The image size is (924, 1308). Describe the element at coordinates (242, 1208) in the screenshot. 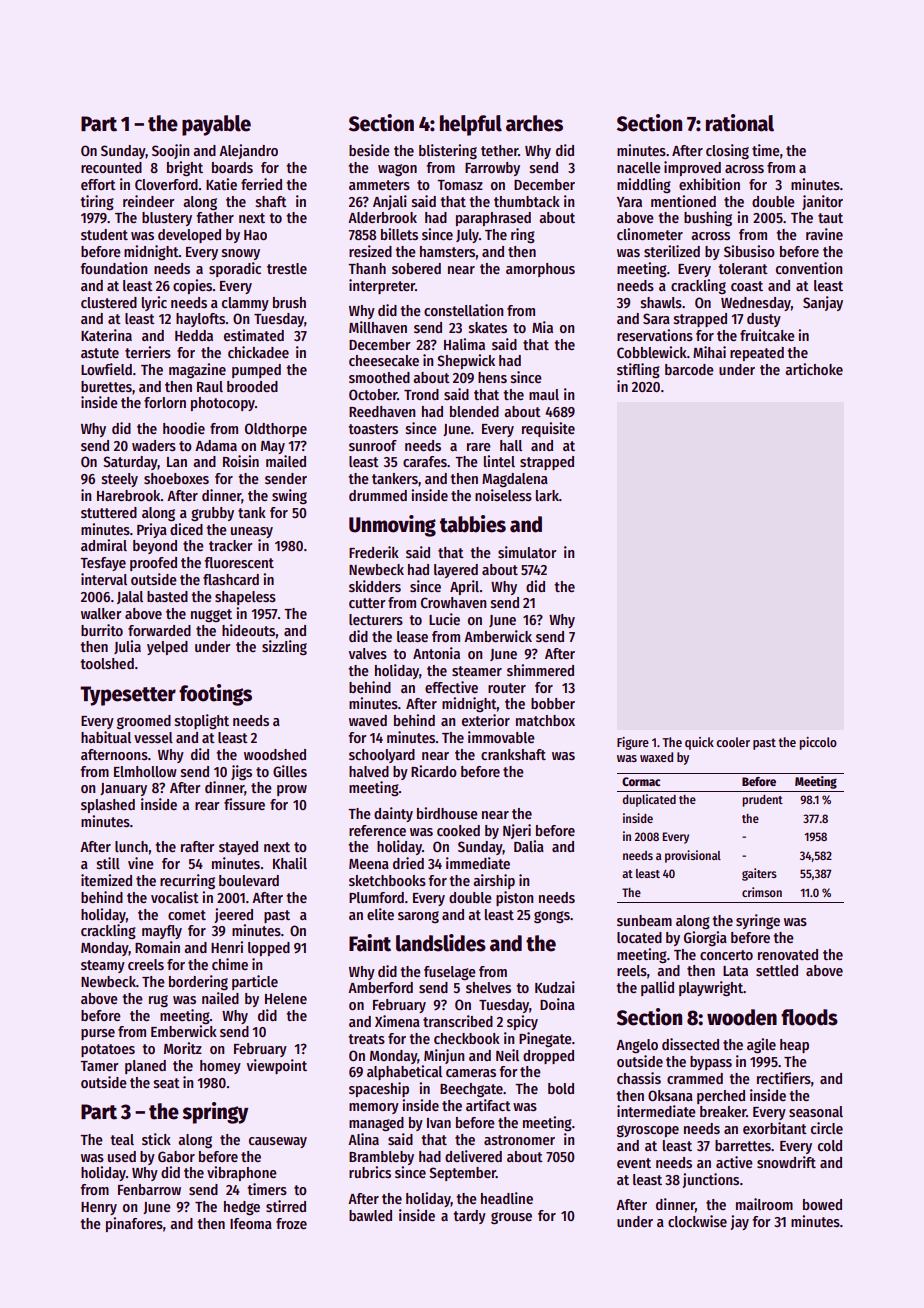

I see `hedge` at that location.
